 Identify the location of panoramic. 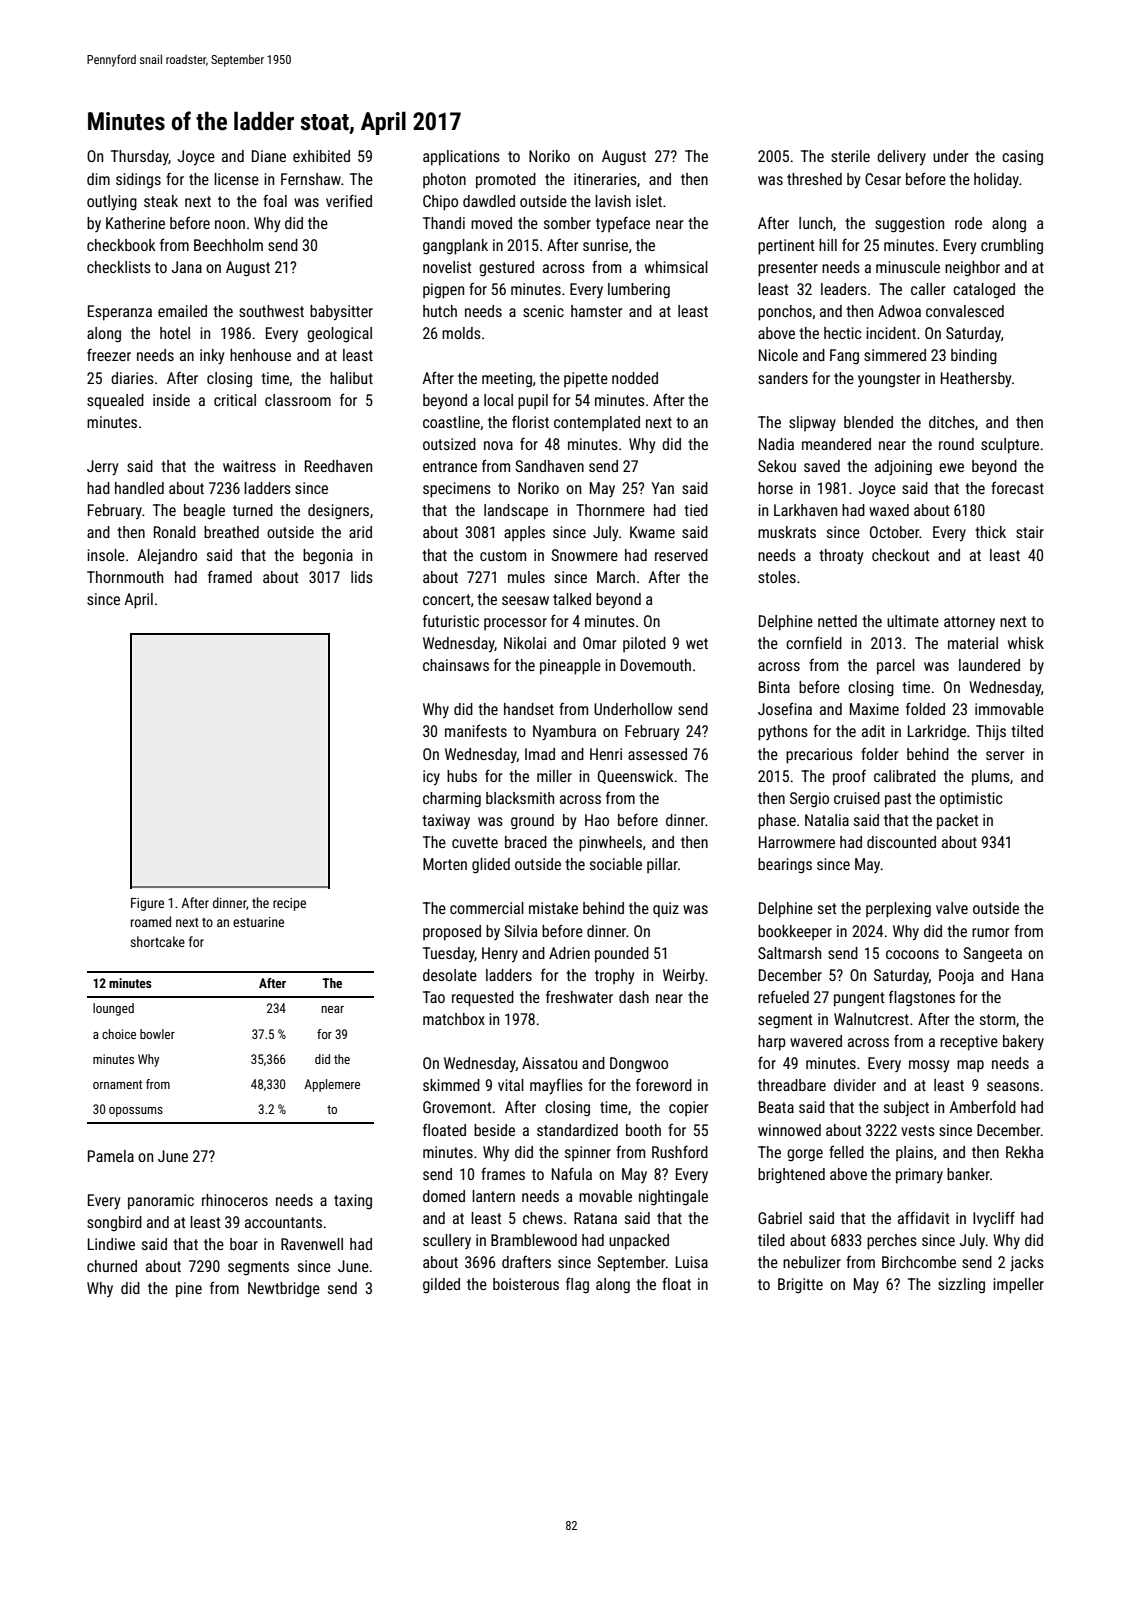
(161, 1202).
